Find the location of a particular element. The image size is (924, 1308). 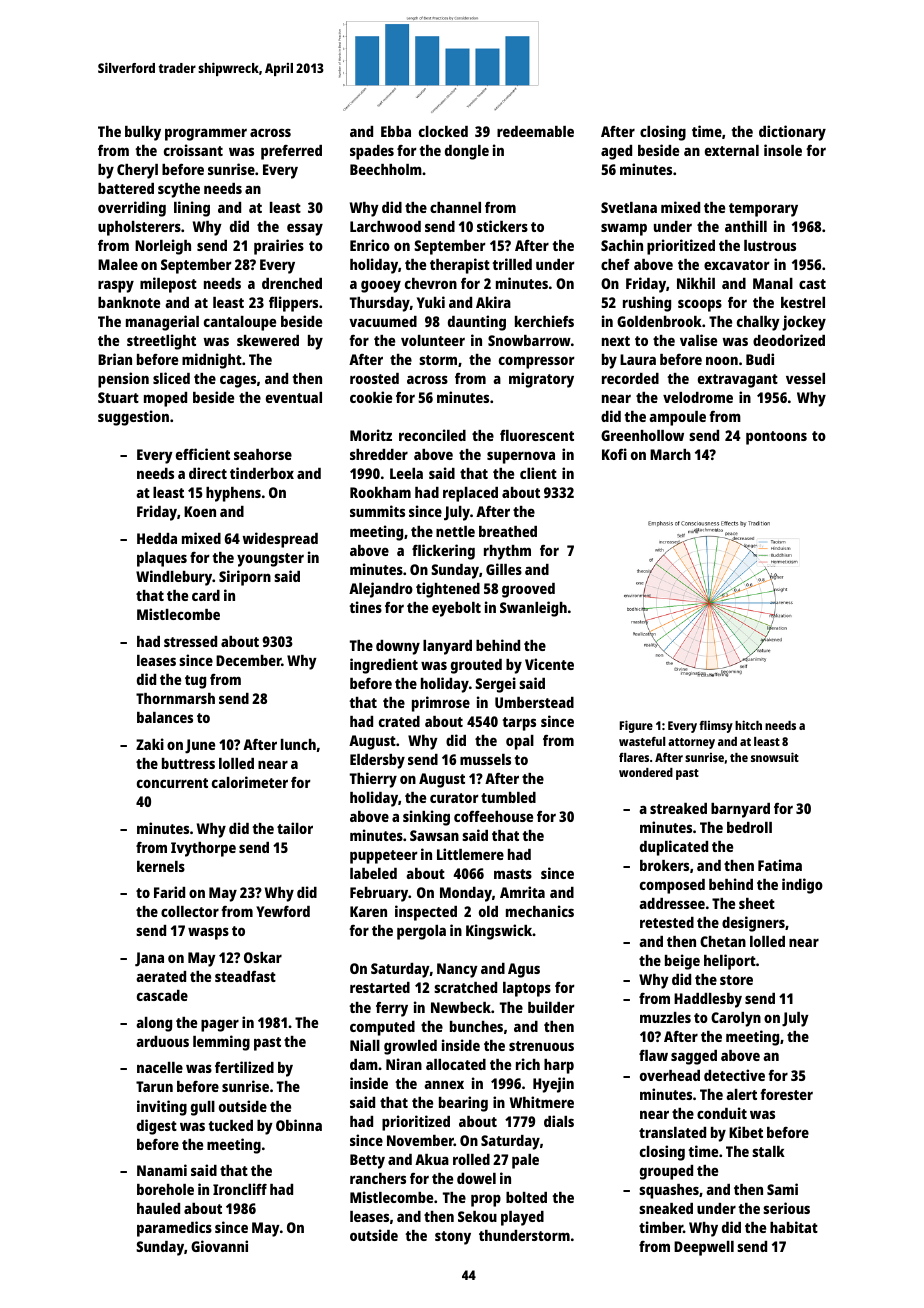

ampoule is located at coordinates (677, 418).
